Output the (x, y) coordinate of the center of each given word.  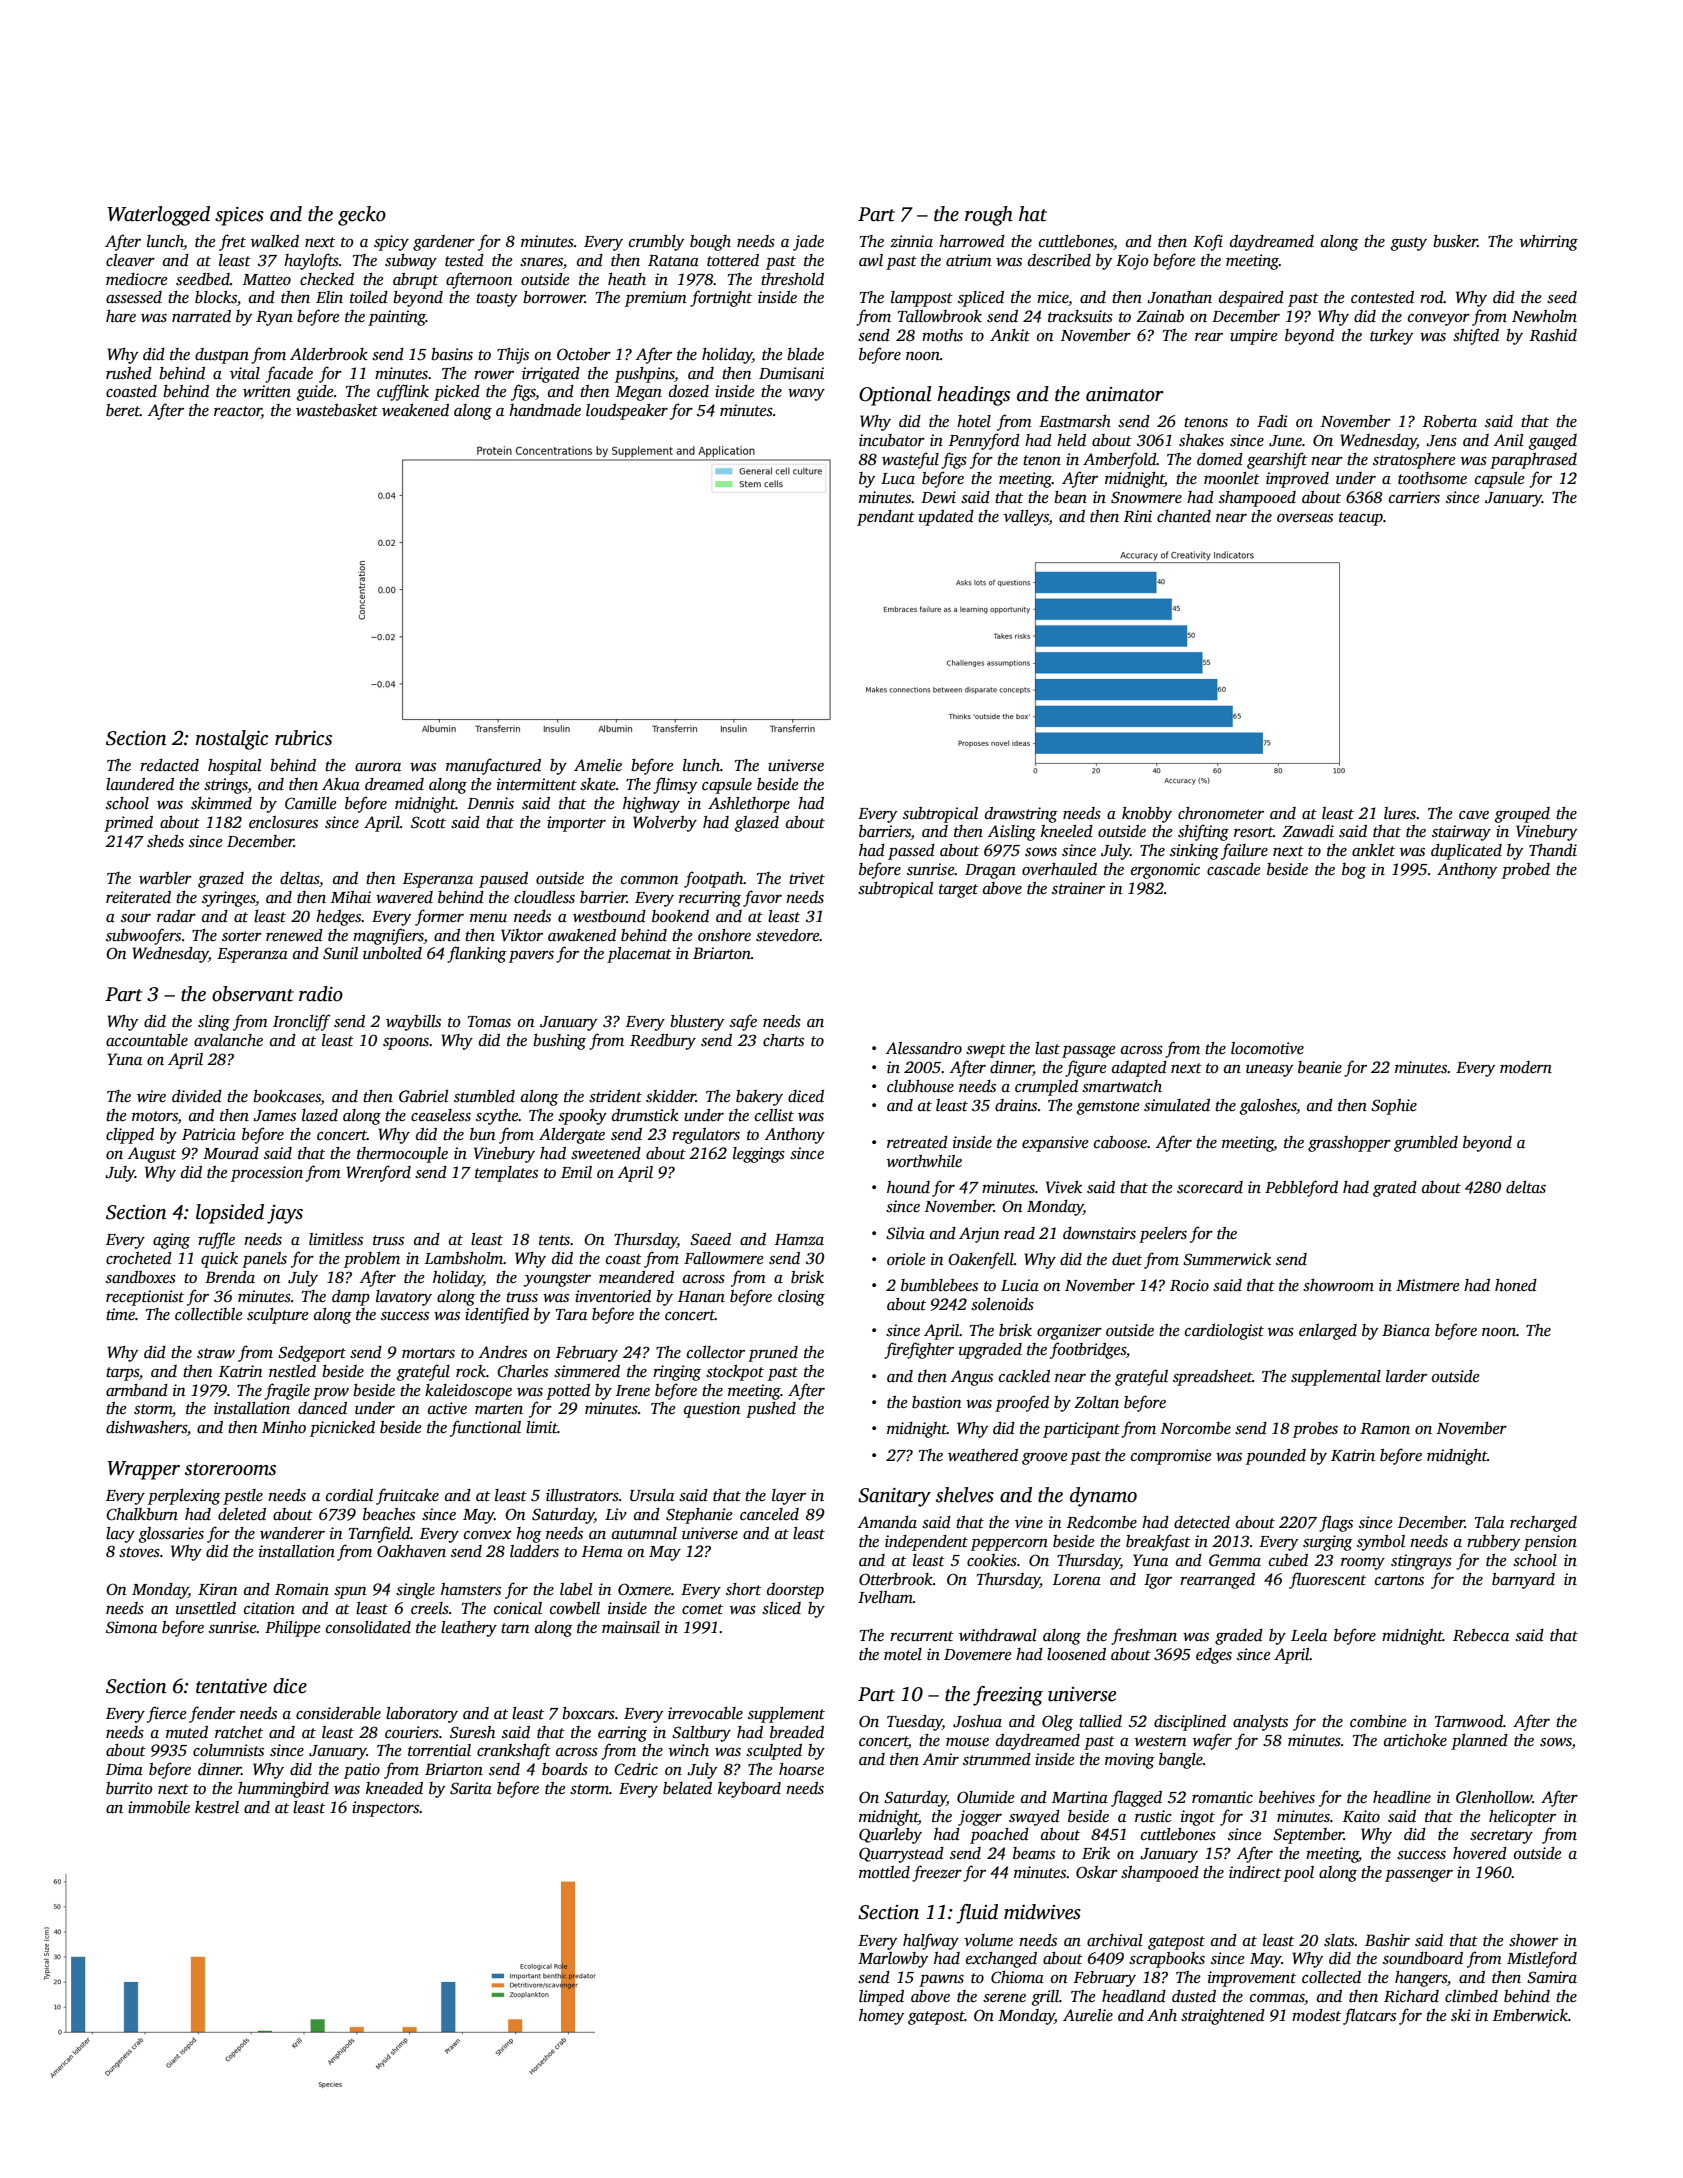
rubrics (303, 738)
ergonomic (1165, 871)
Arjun (979, 1235)
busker (1455, 241)
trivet (807, 878)
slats (1339, 1940)
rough (989, 216)
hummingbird (283, 1790)
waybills (413, 1023)
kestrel (217, 1807)
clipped (130, 1136)
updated (946, 518)
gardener (444, 243)
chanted (1184, 516)
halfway (931, 1941)
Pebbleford (1301, 1188)
